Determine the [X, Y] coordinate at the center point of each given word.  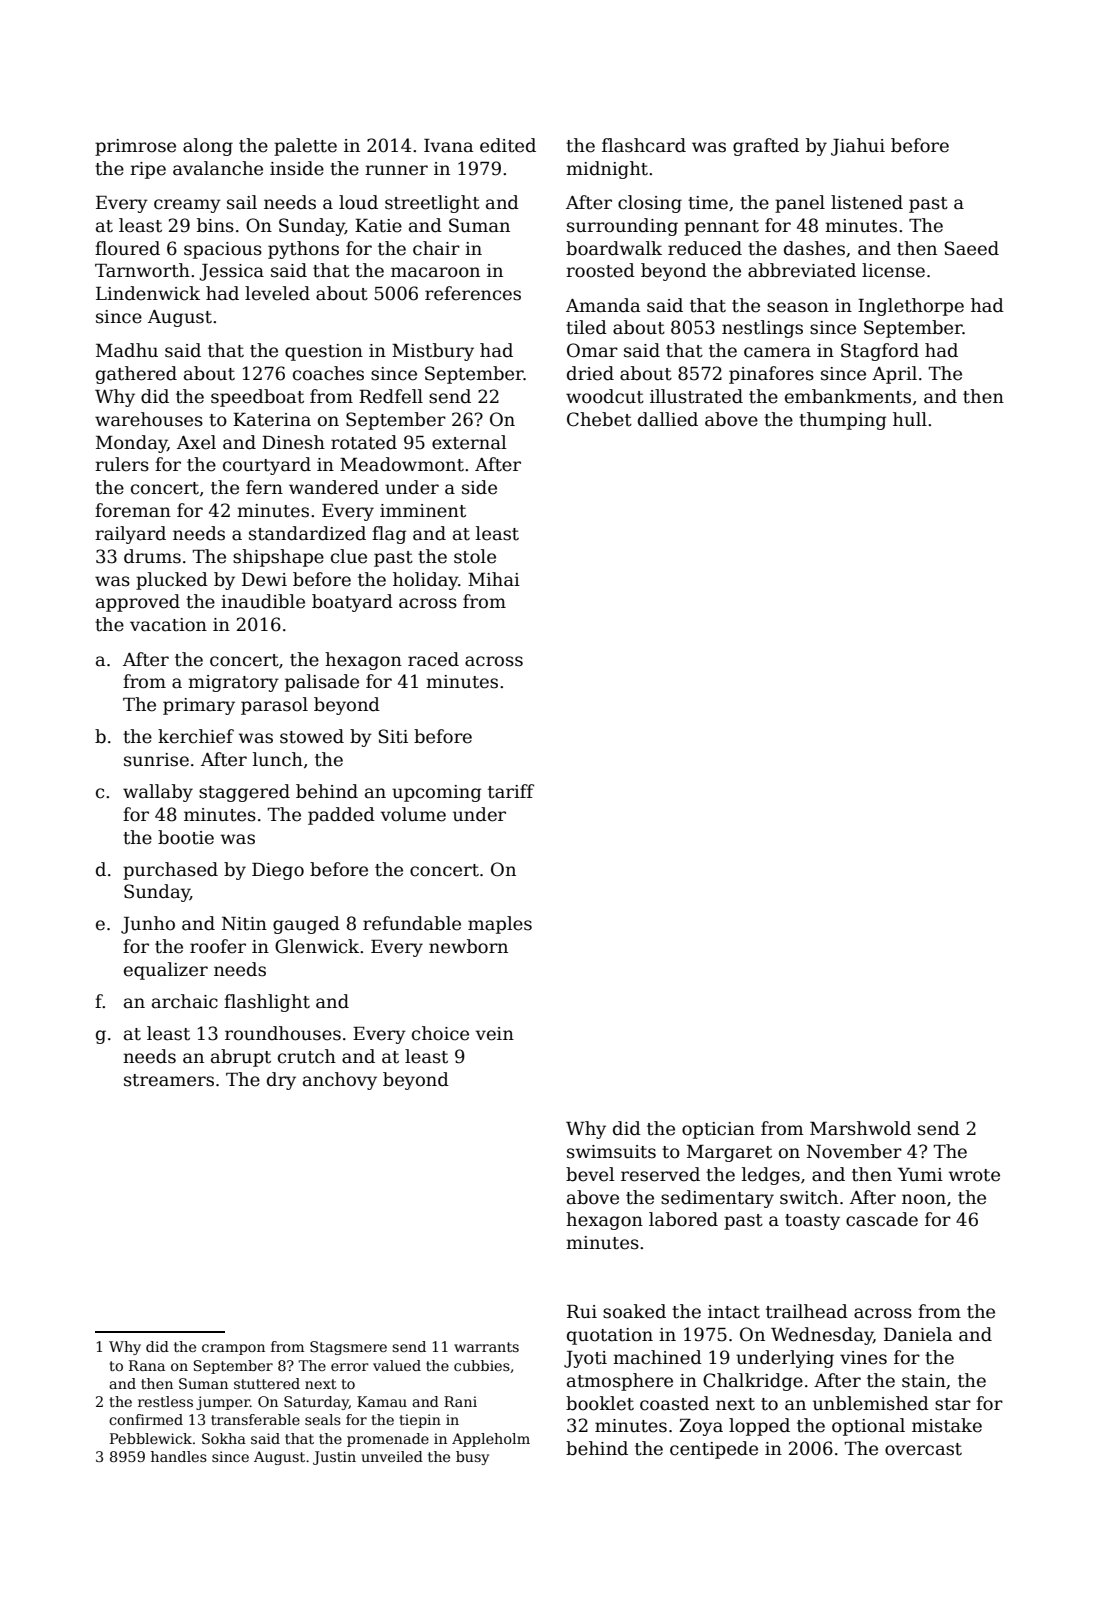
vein [494, 1034]
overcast [923, 1449]
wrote [974, 1175]
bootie [186, 837]
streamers [169, 1080]
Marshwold [860, 1128]
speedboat [257, 398]
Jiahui [858, 147]
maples [500, 925]
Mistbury [433, 352]
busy [472, 1458]
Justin [334, 1458]
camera [777, 352]
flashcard [644, 145]
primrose [135, 147]
